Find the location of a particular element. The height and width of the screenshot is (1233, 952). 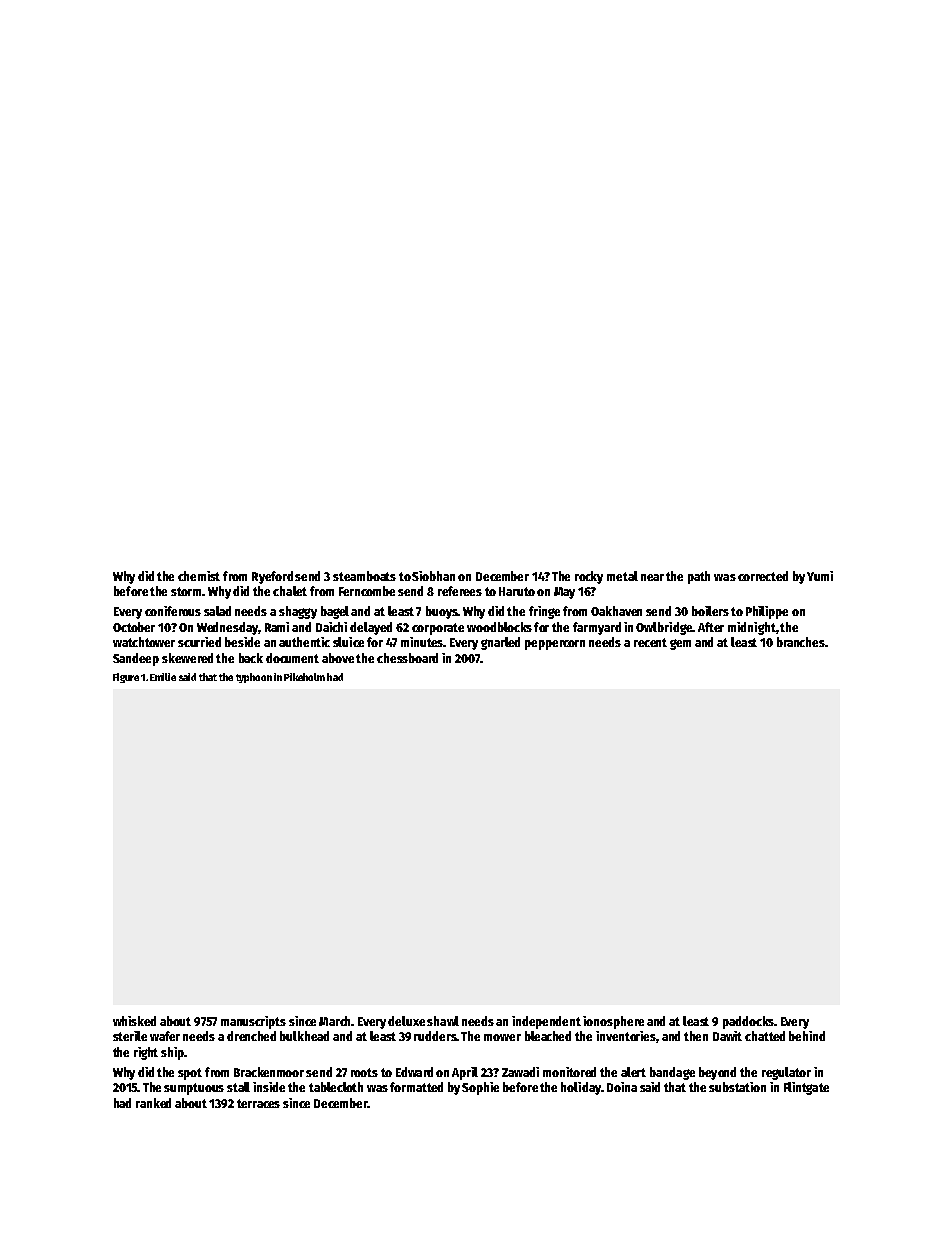

paddocks is located at coordinates (748, 1022).
